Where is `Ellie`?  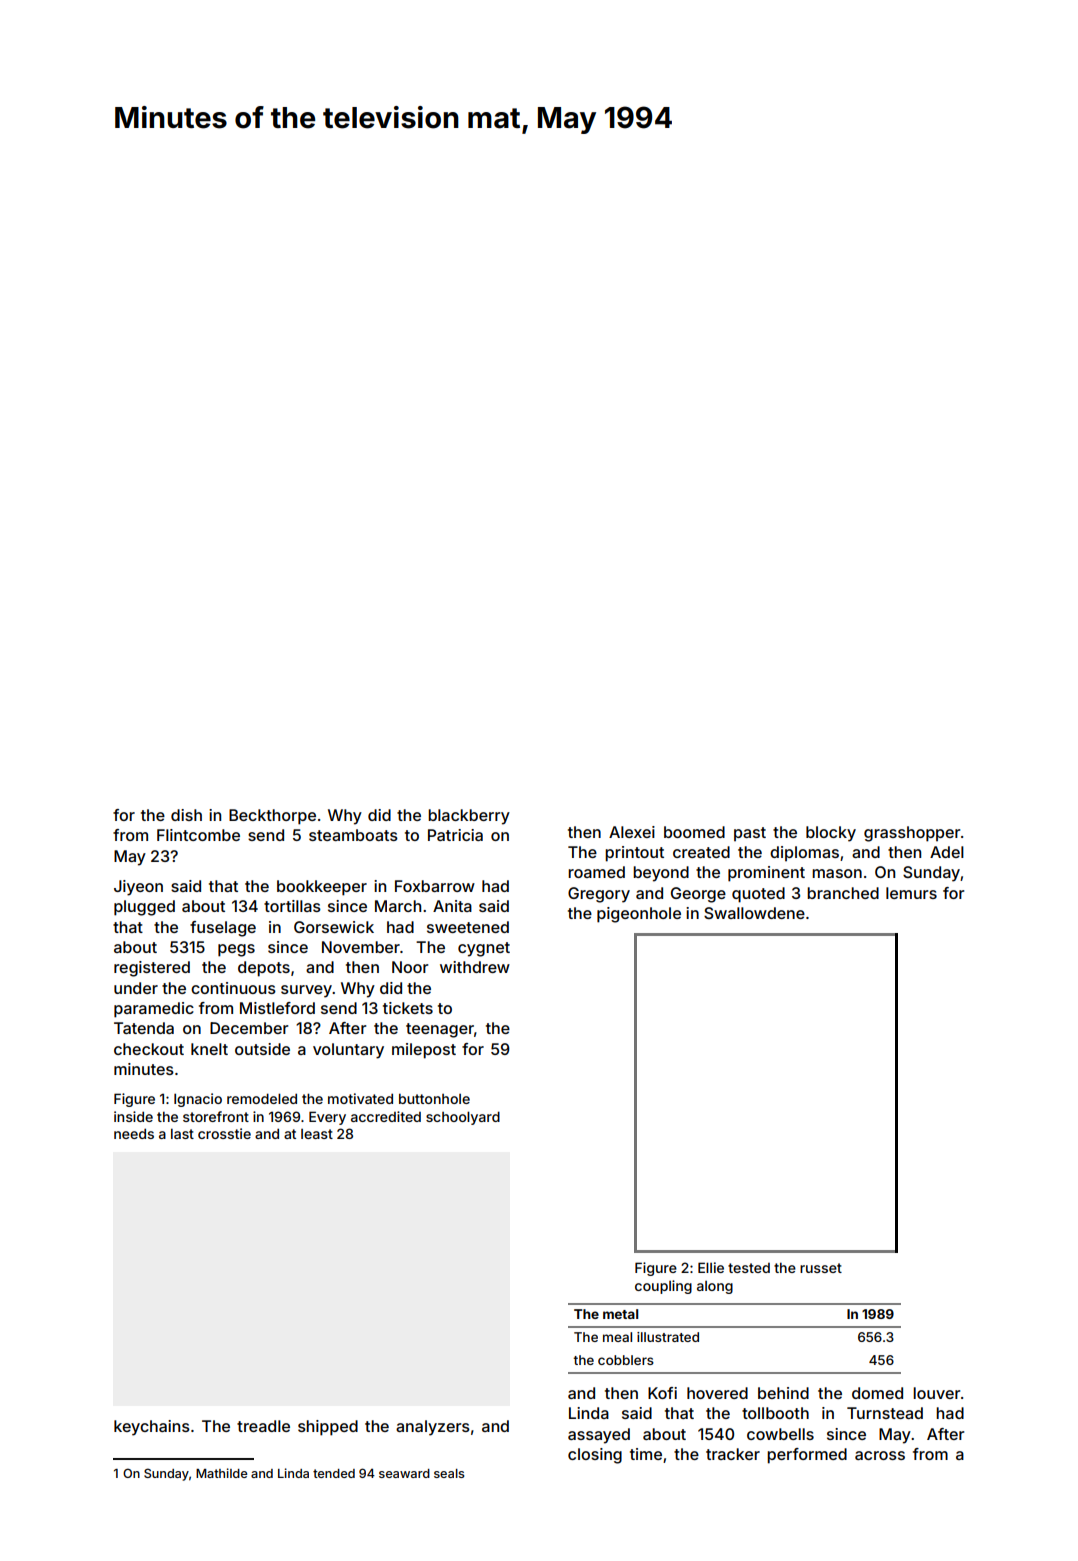 Ellie is located at coordinates (711, 1267).
